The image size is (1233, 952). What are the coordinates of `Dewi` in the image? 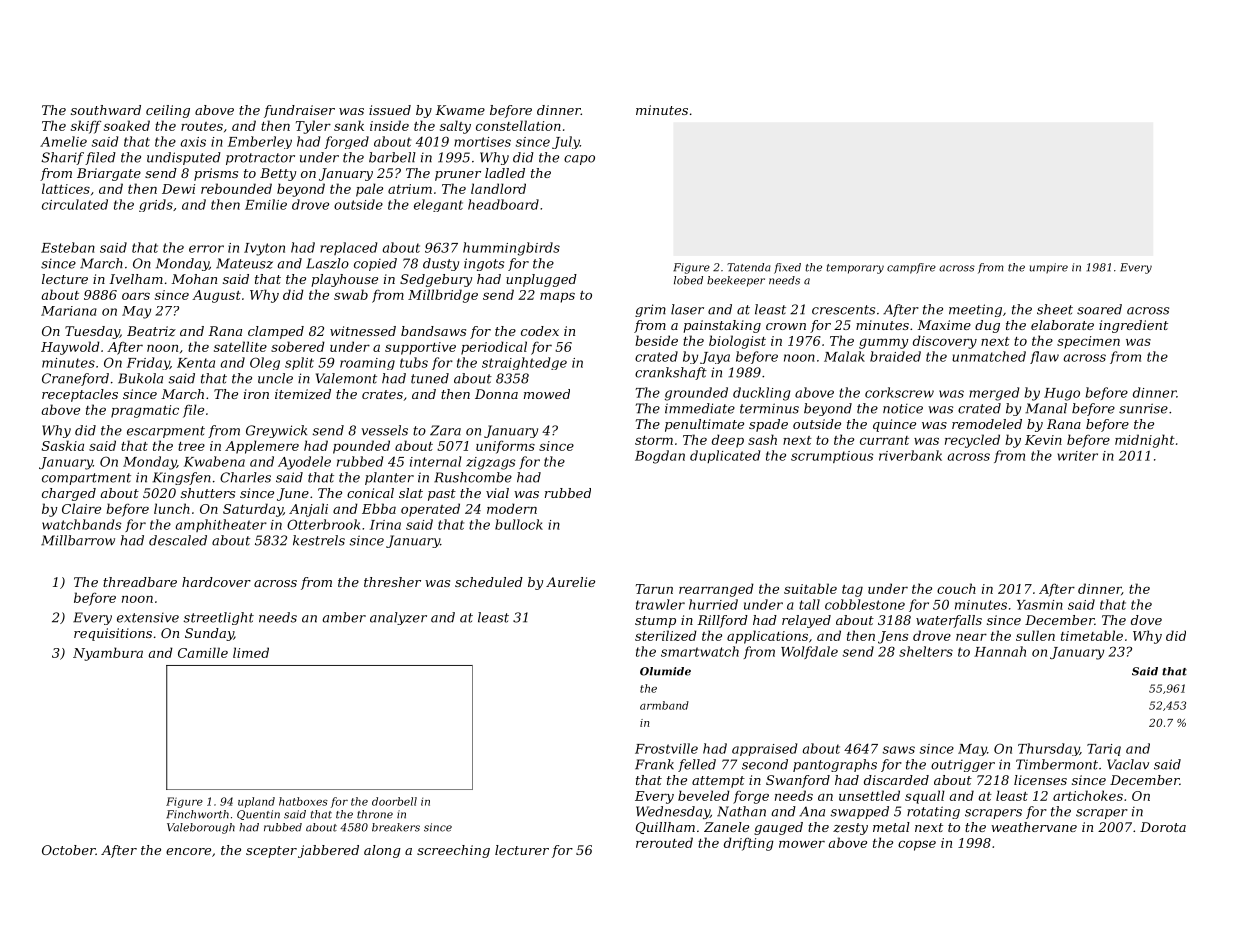 It's located at (178, 189).
